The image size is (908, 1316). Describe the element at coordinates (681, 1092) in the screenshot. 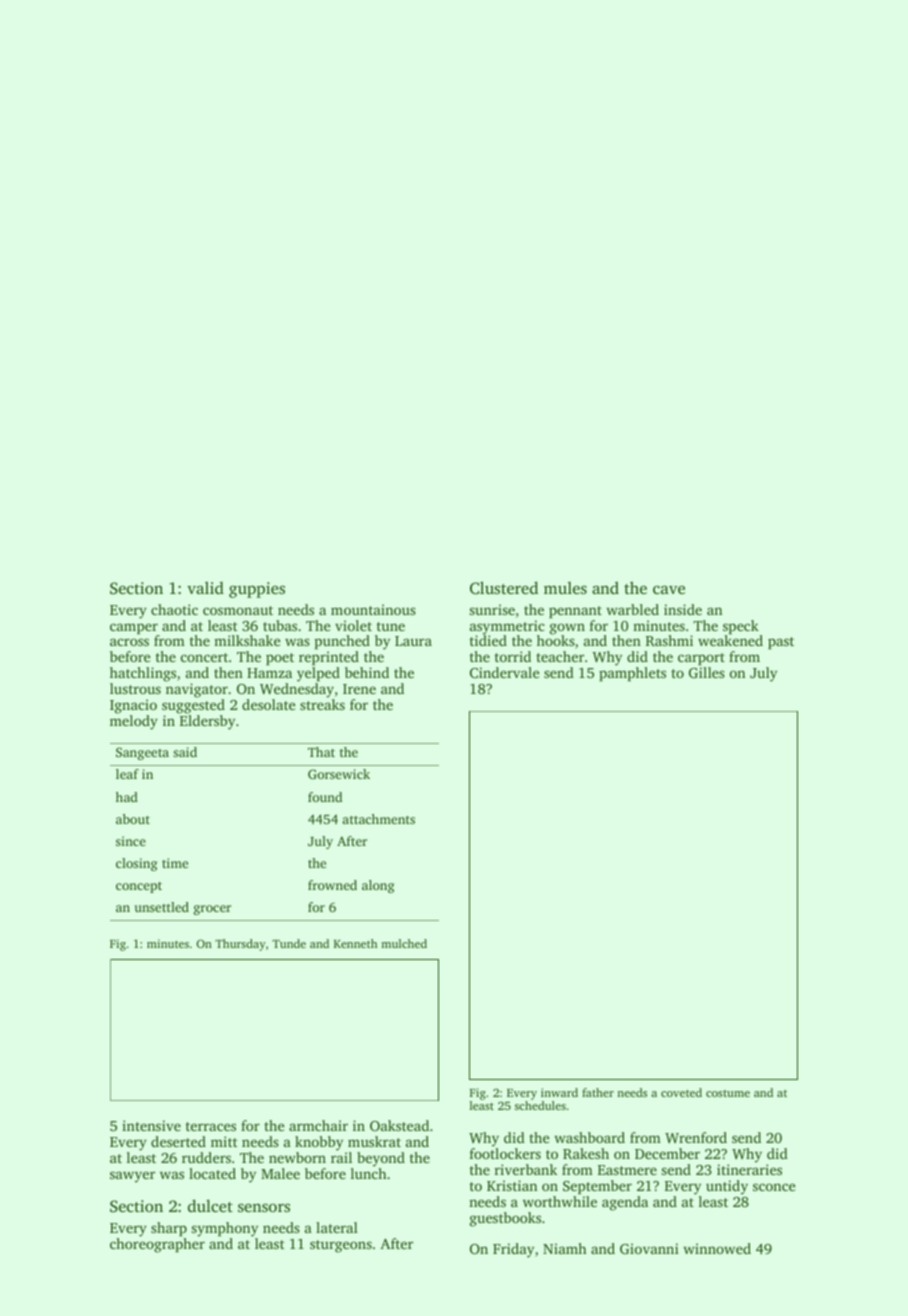

I see `coveted` at that location.
